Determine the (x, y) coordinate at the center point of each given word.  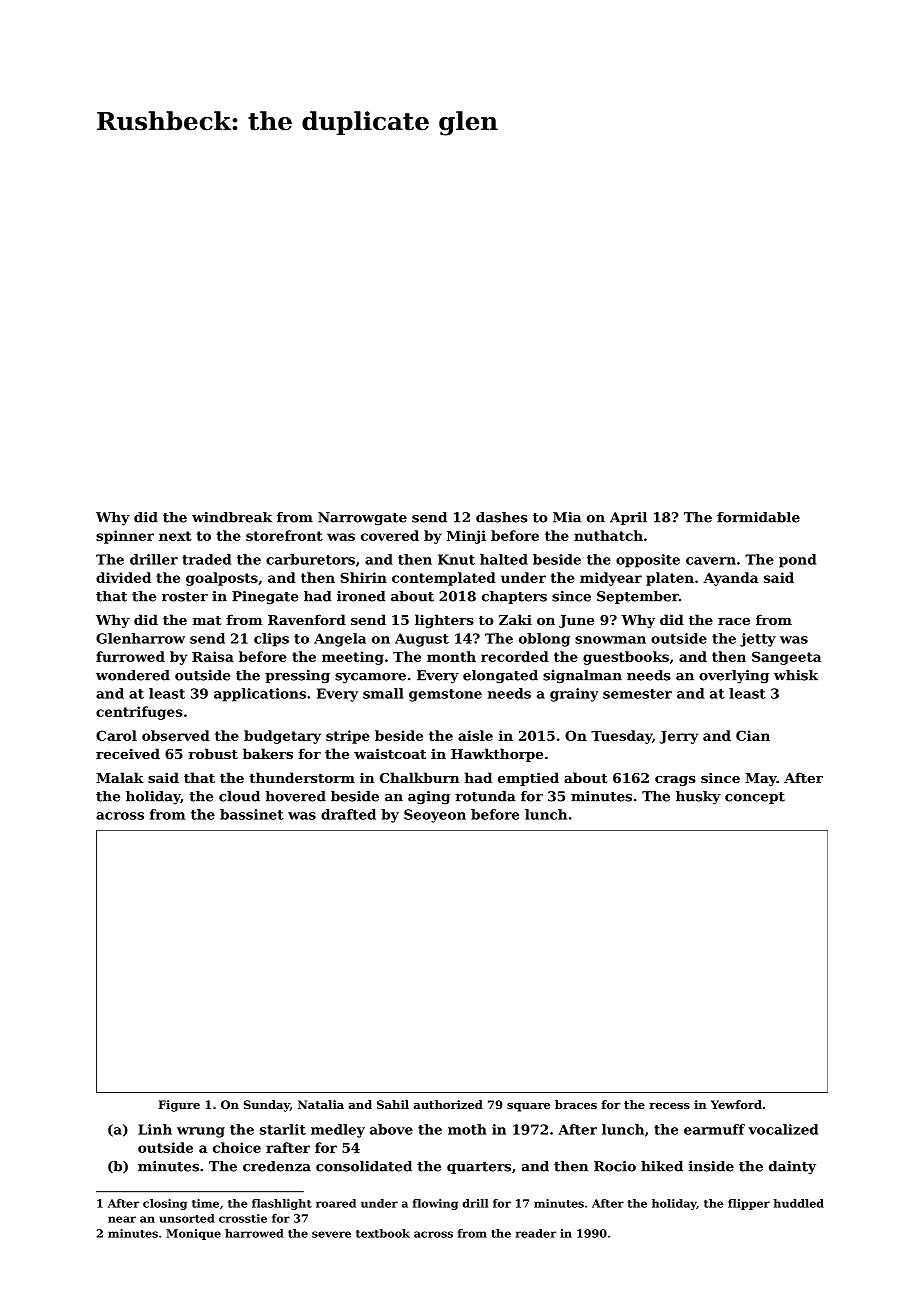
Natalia (321, 1104)
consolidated (364, 1166)
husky (698, 797)
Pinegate (265, 597)
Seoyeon (435, 816)
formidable (758, 517)
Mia (567, 517)
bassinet (252, 814)
